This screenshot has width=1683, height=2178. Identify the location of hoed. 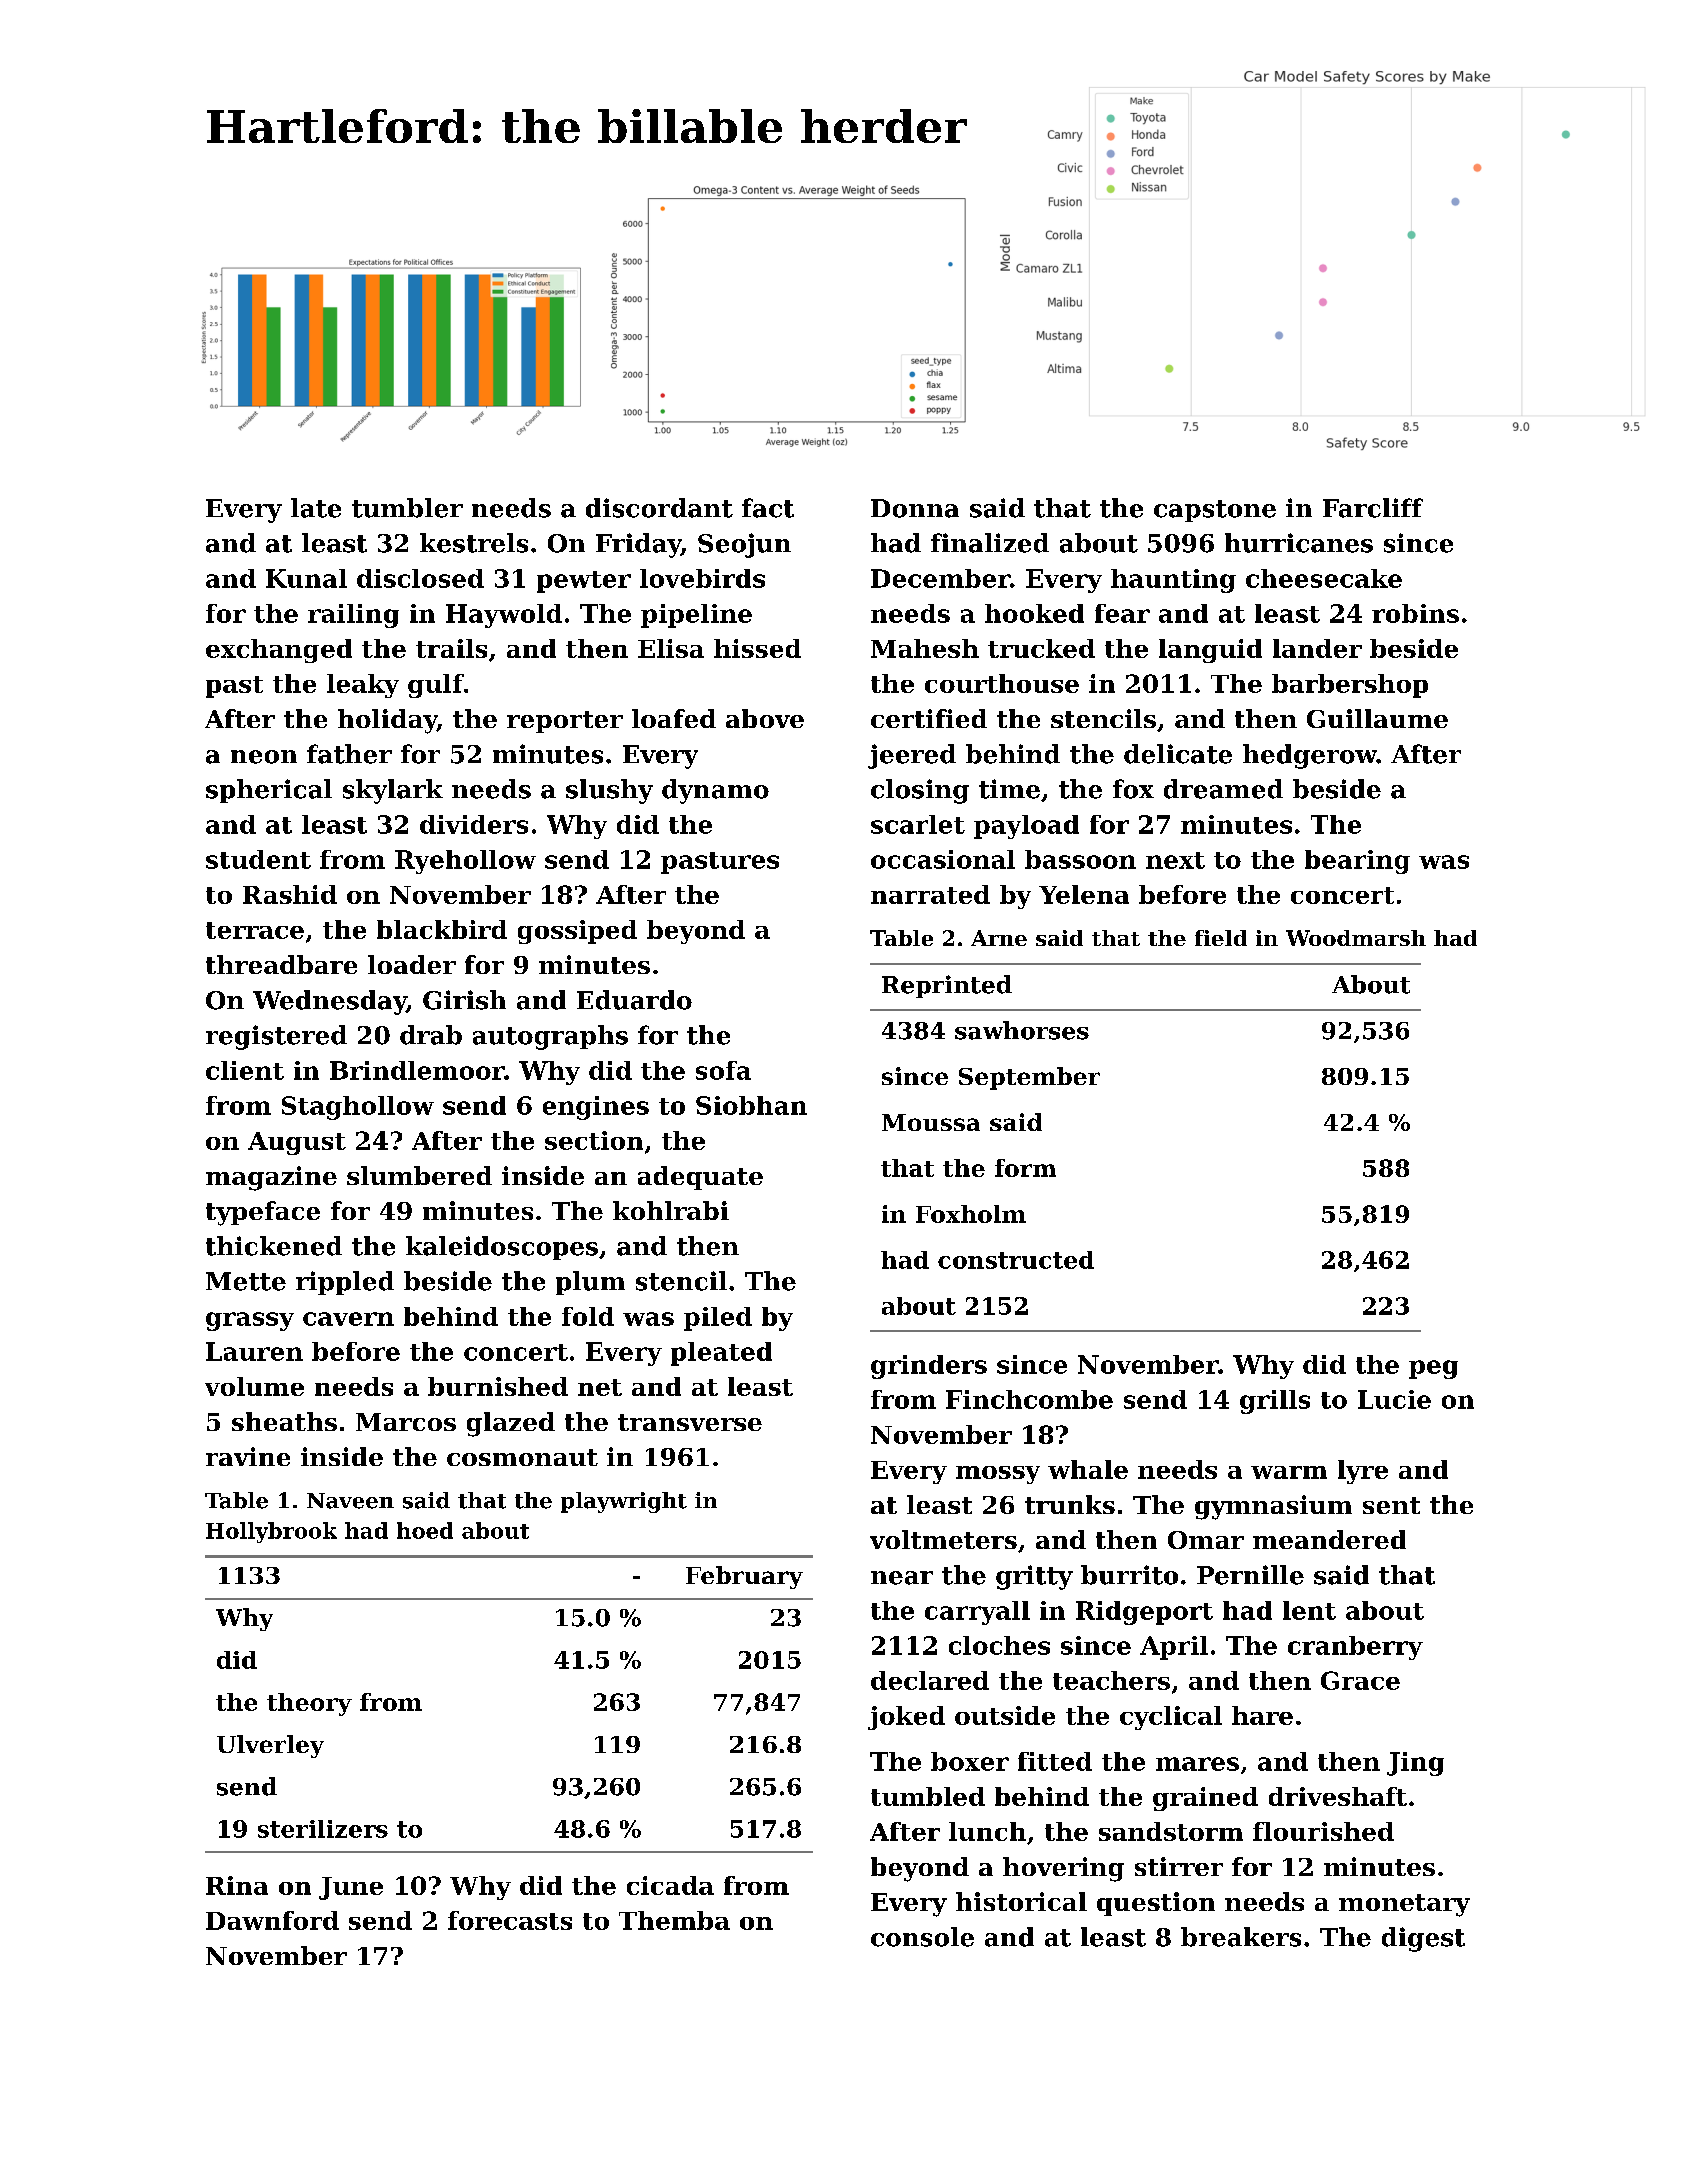
(425, 1530).
